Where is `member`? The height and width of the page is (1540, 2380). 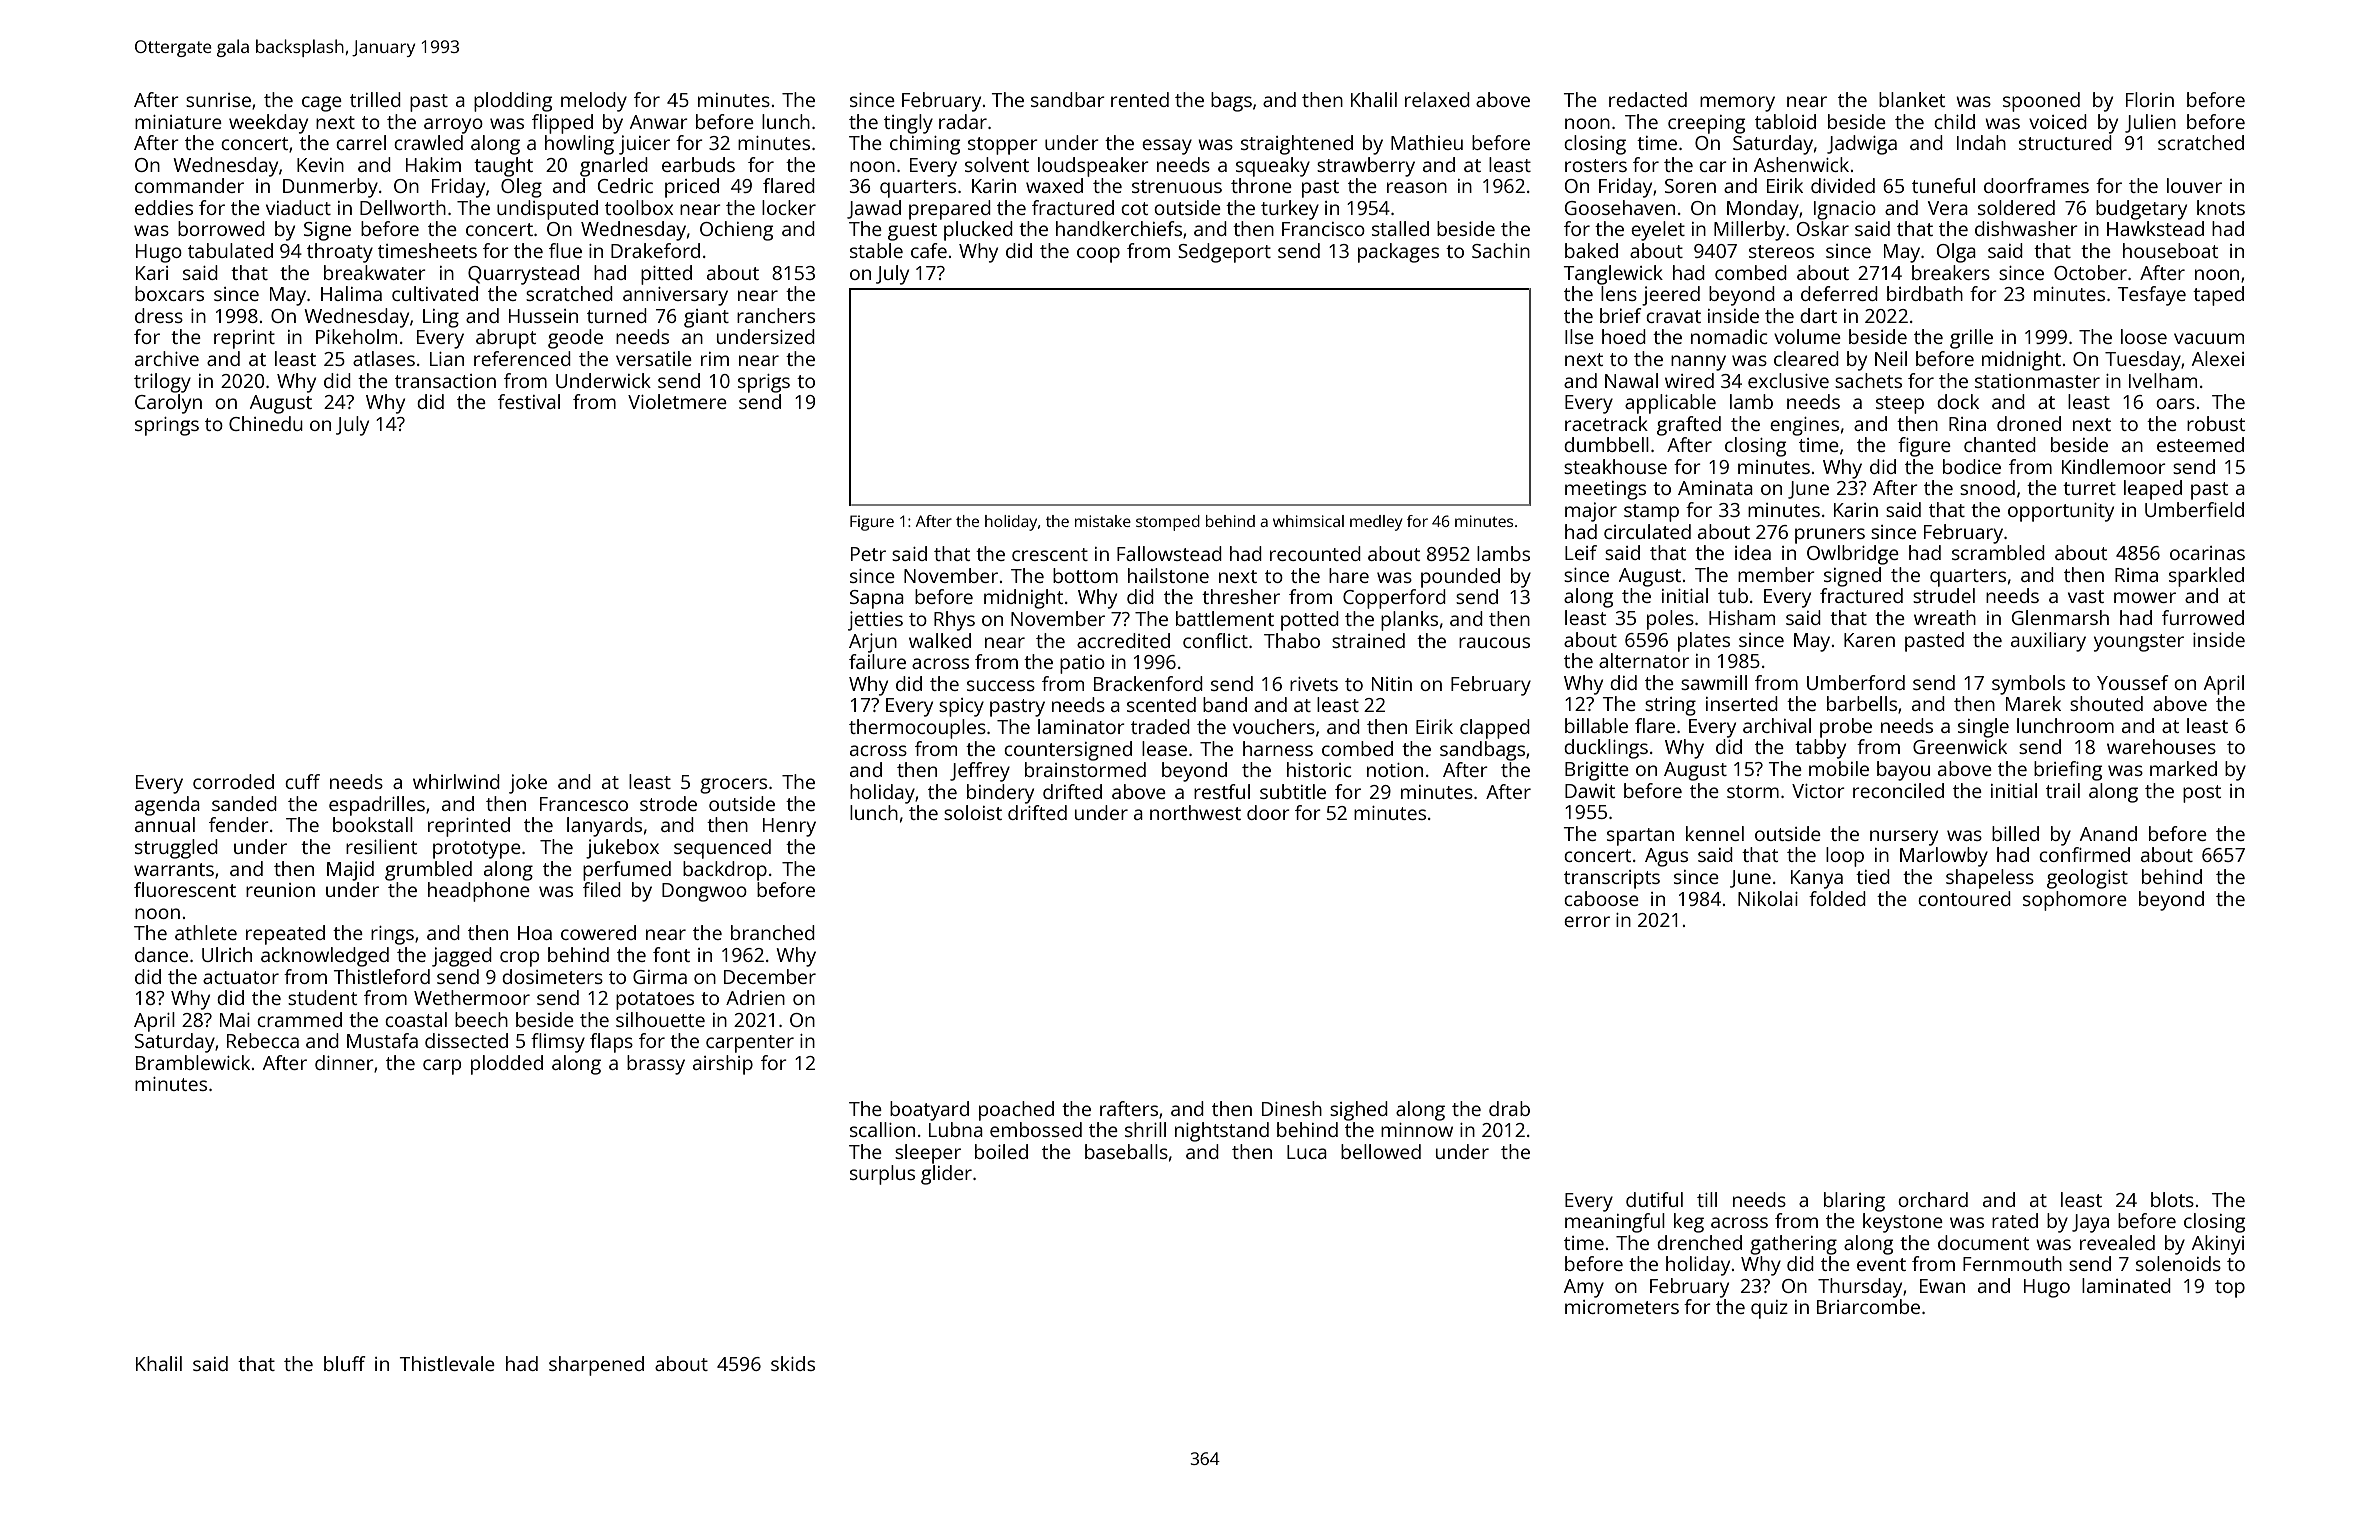
member is located at coordinates (1776, 574).
